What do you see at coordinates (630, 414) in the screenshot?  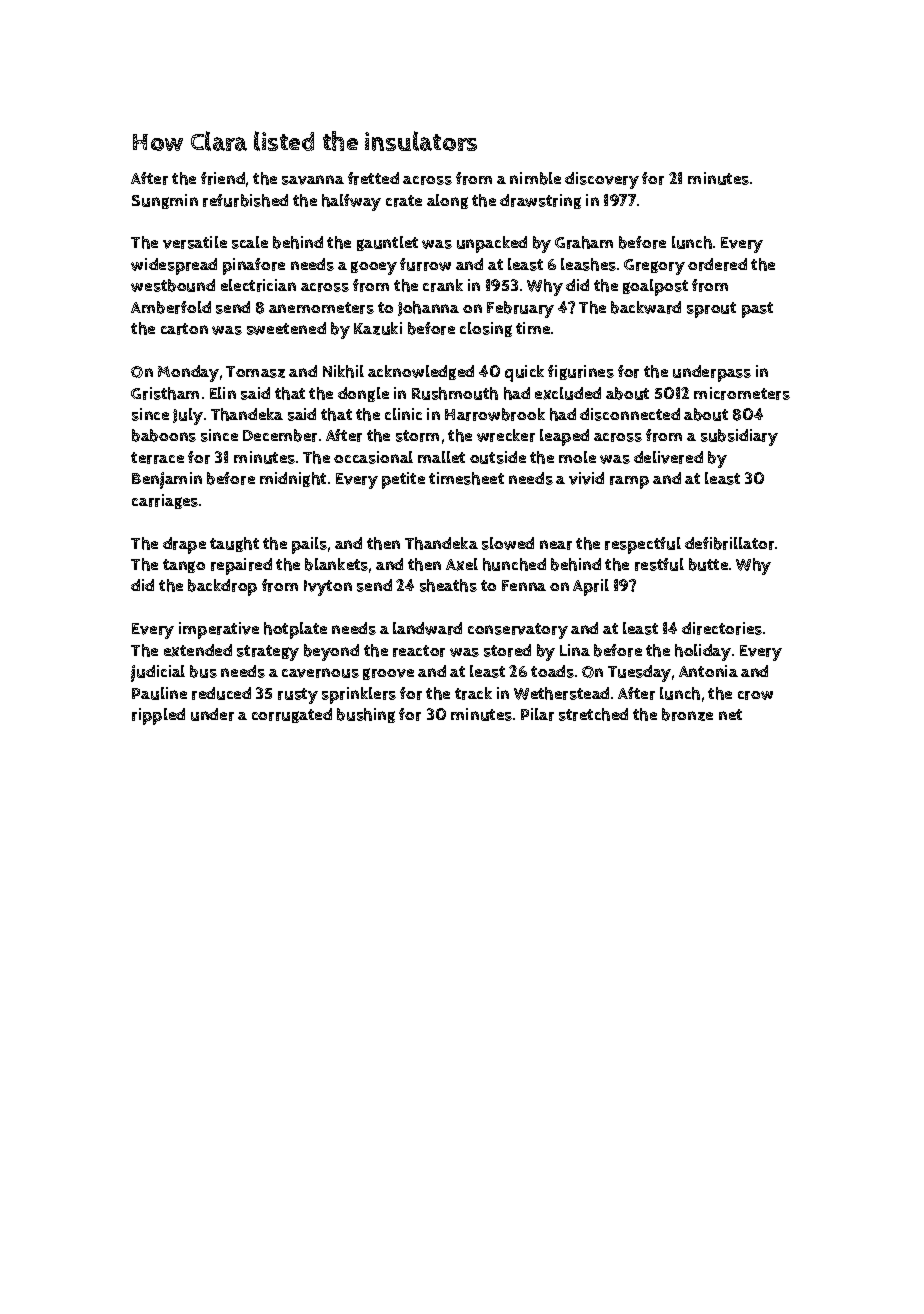 I see `disconnected` at bounding box center [630, 414].
